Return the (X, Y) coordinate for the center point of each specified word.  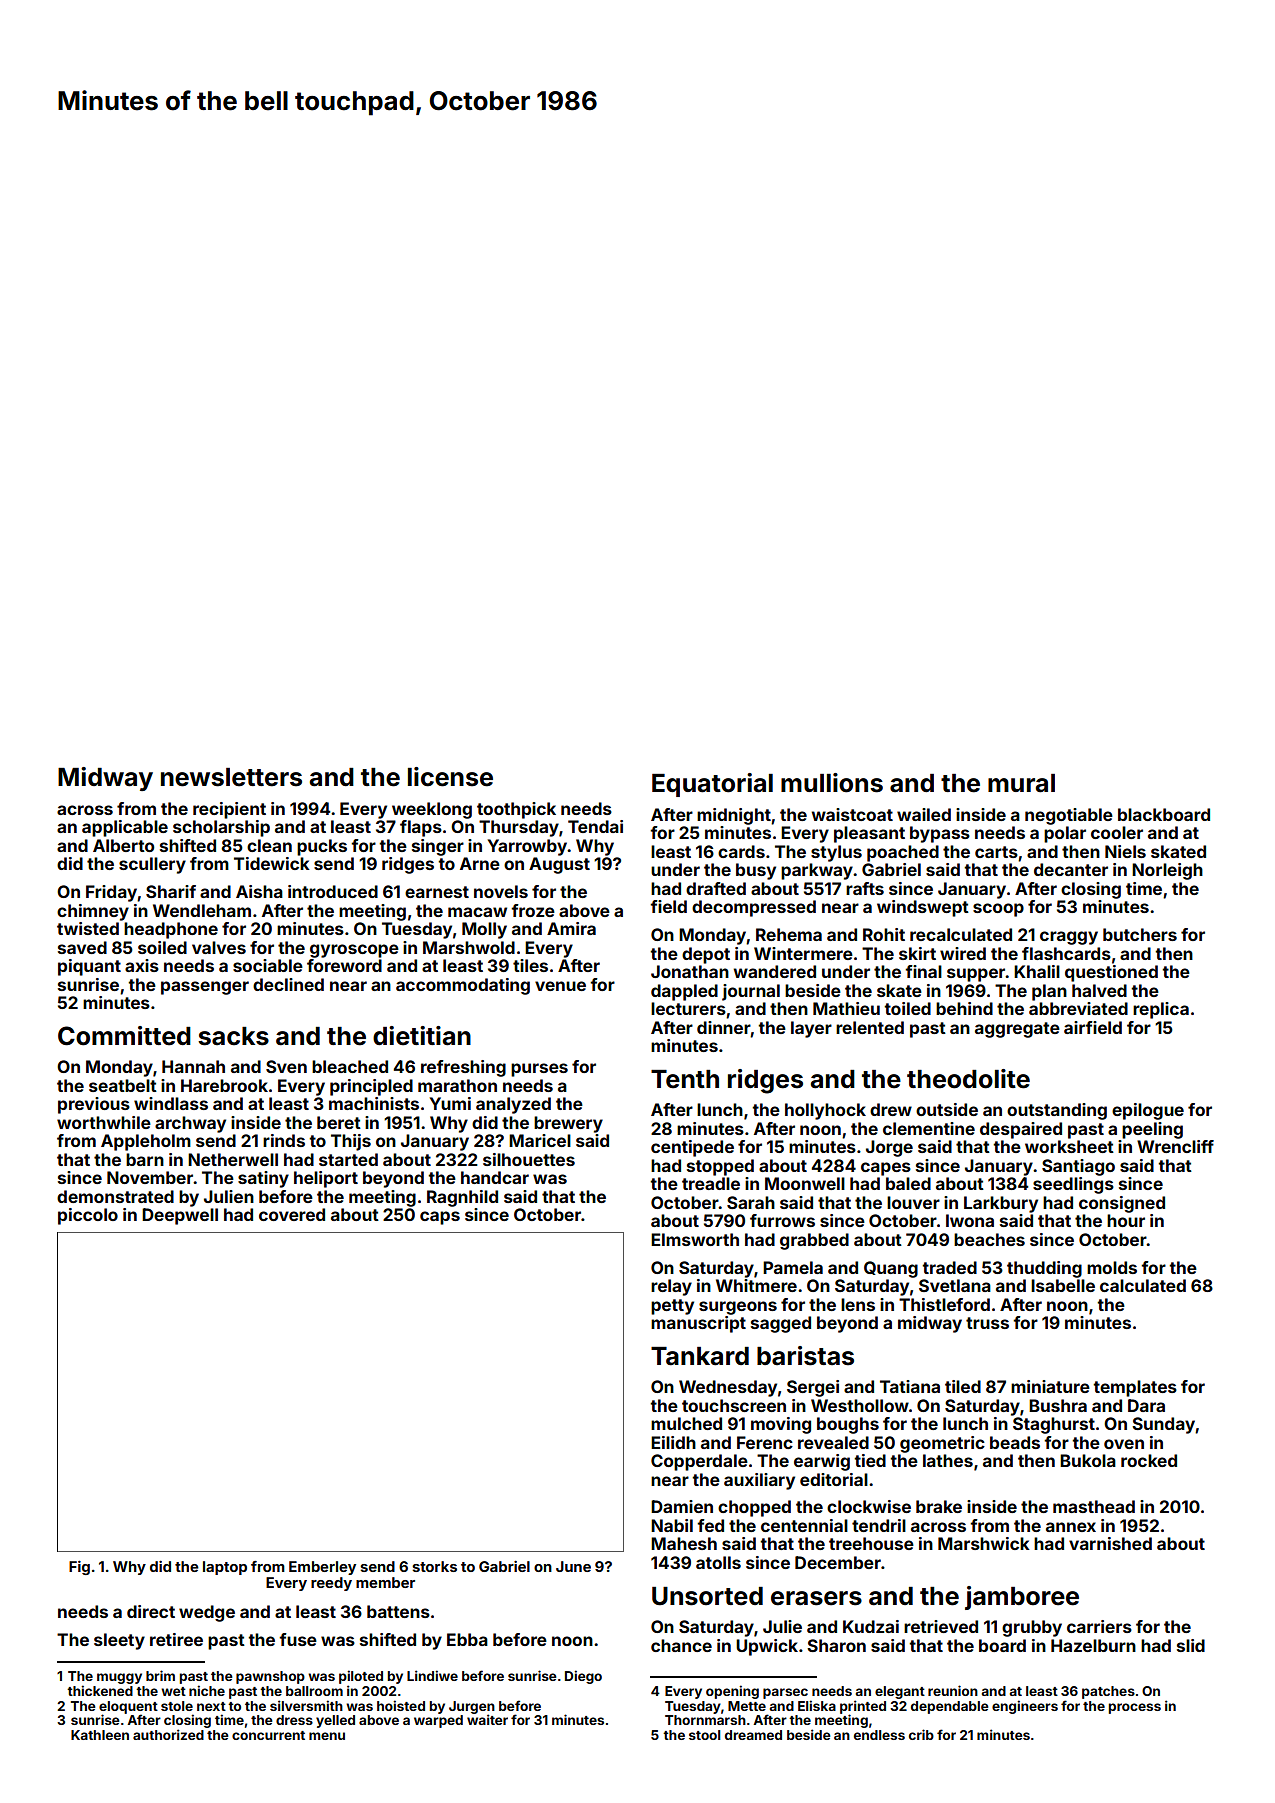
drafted (716, 888)
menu (327, 1736)
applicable (125, 828)
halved (1099, 990)
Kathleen (100, 1735)
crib (921, 1734)
